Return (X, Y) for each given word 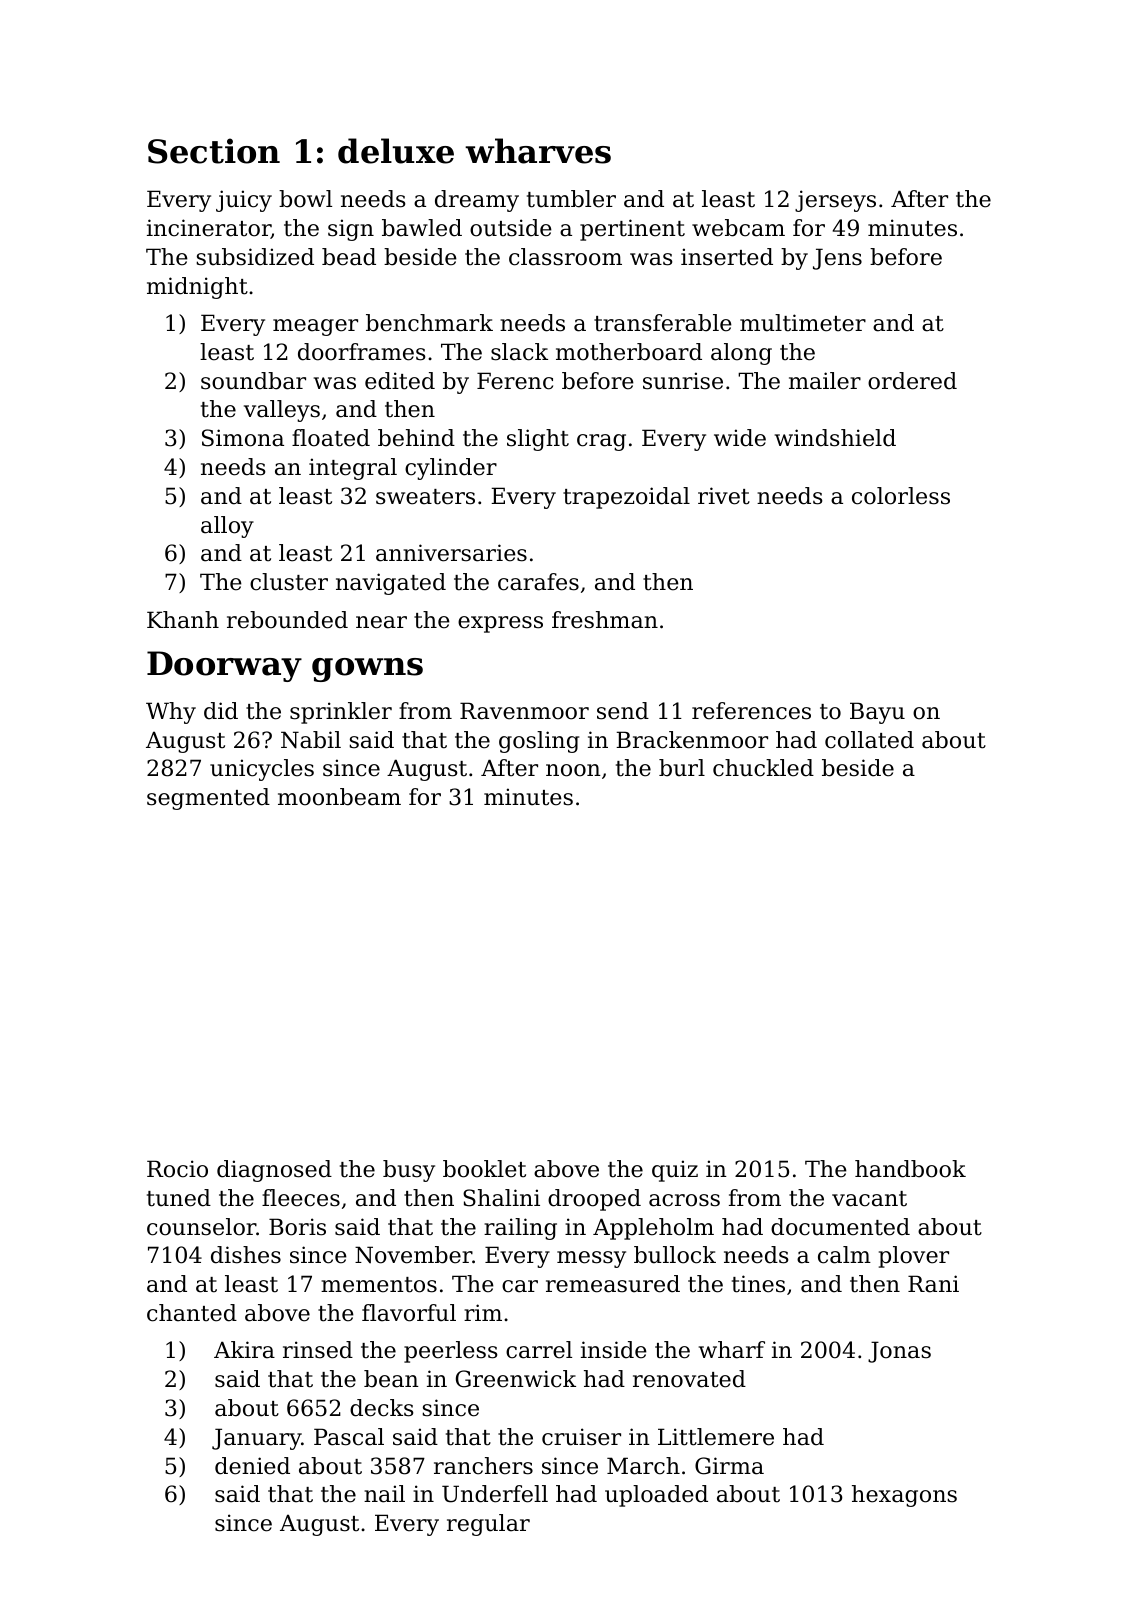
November (413, 1255)
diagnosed (274, 1171)
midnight (197, 288)
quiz (675, 1171)
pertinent (632, 230)
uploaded (656, 1496)
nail (384, 1494)
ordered (912, 381)
